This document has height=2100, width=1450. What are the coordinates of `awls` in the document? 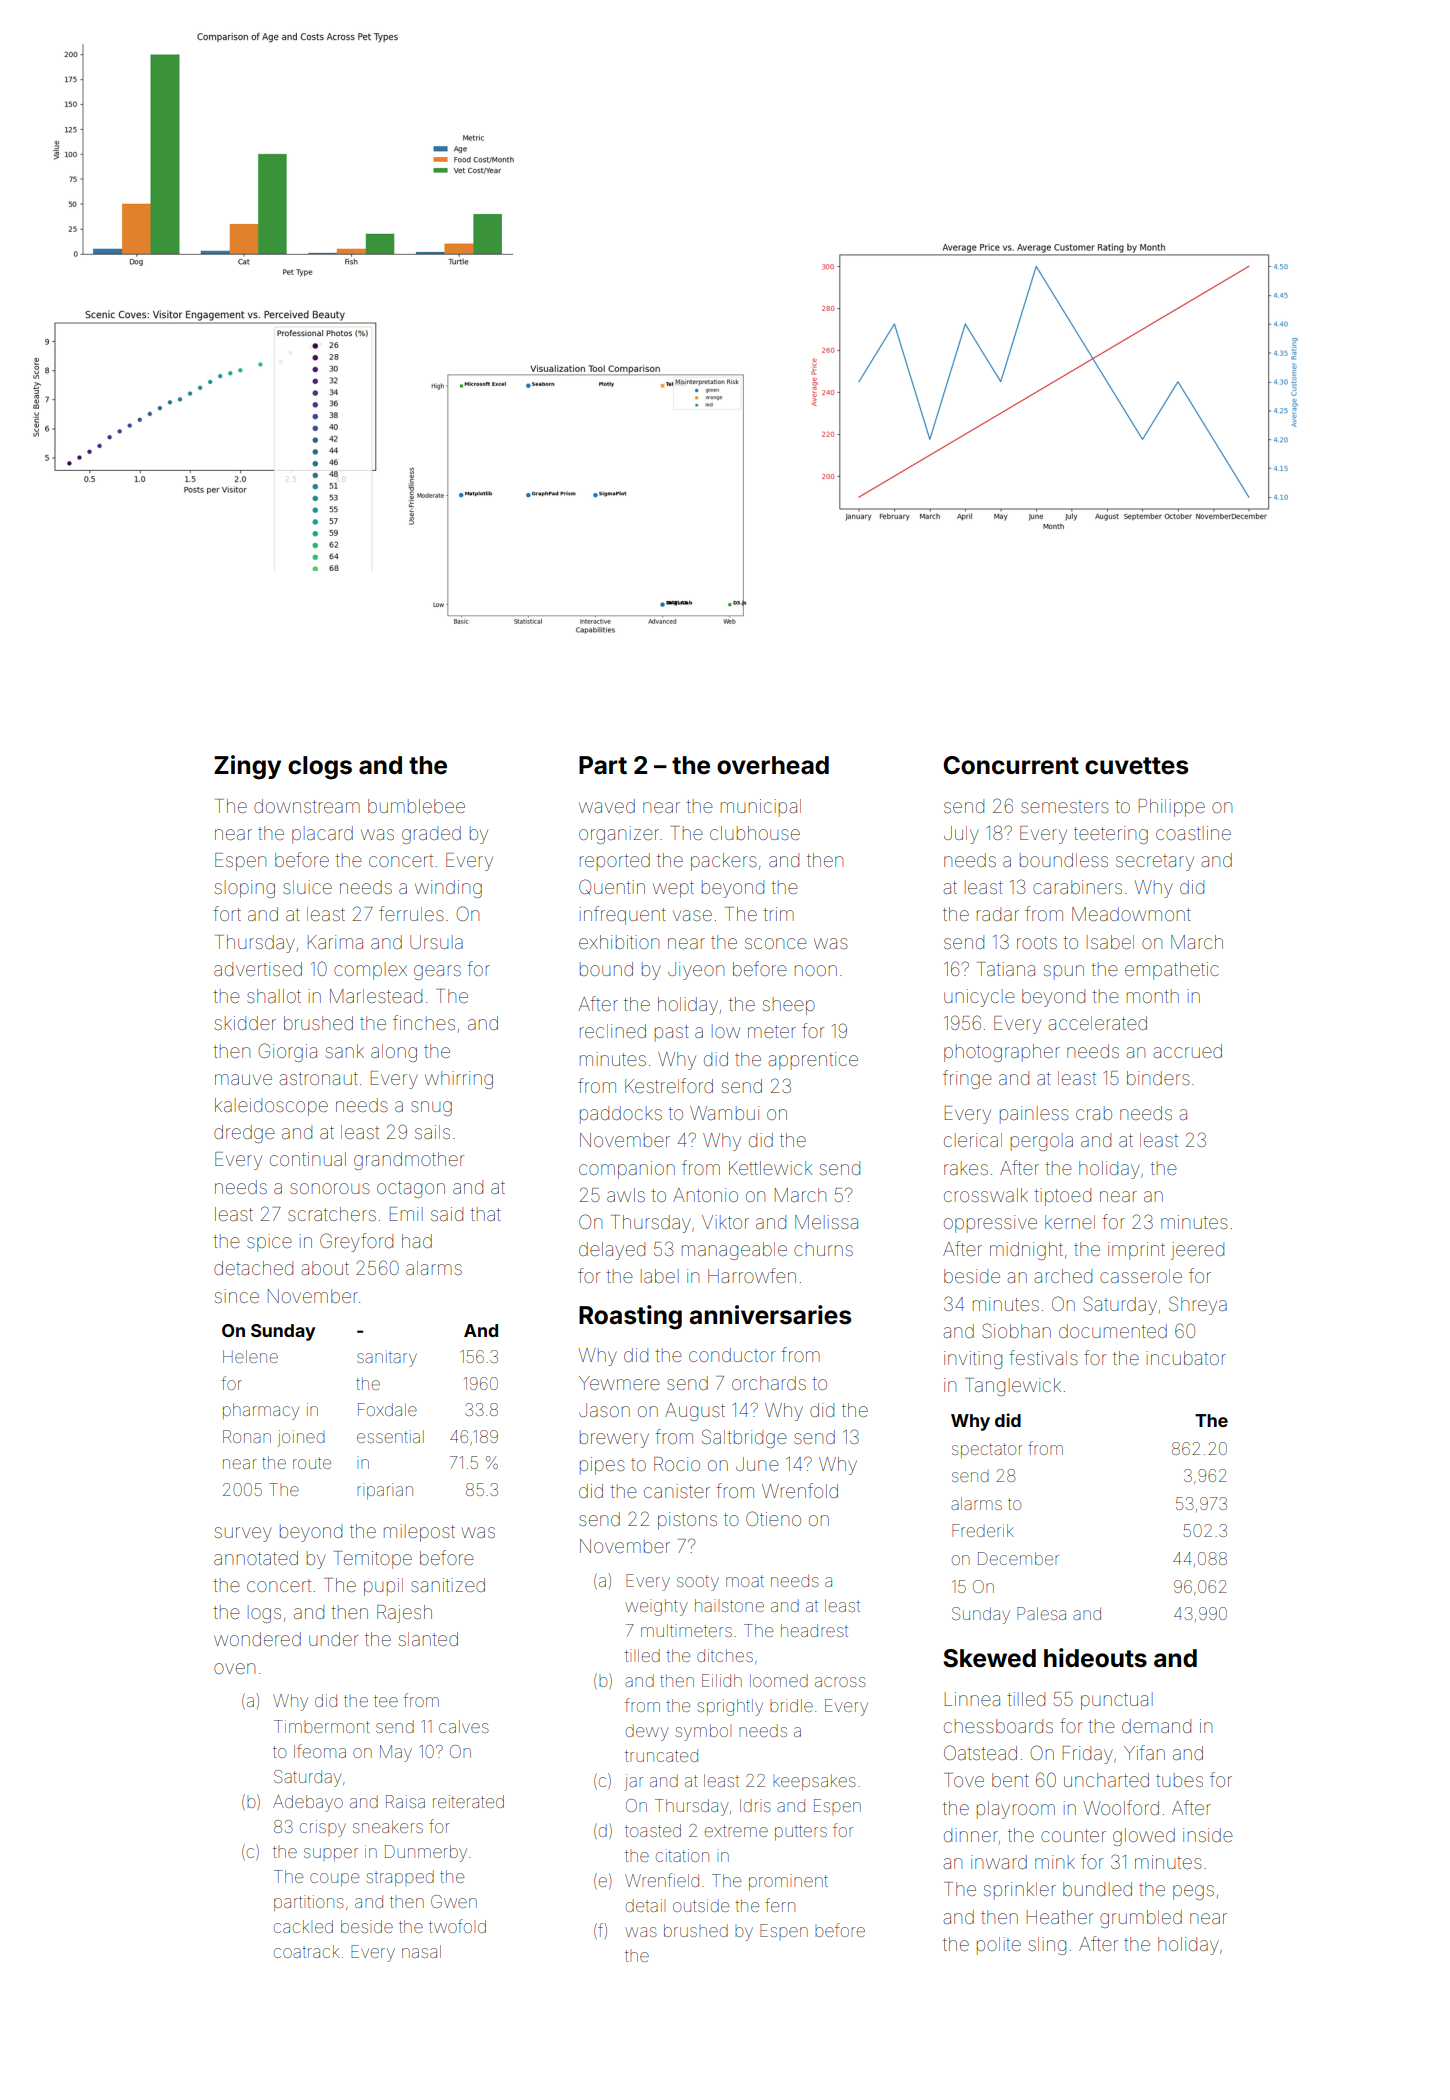 It's located at (626, 1195).
